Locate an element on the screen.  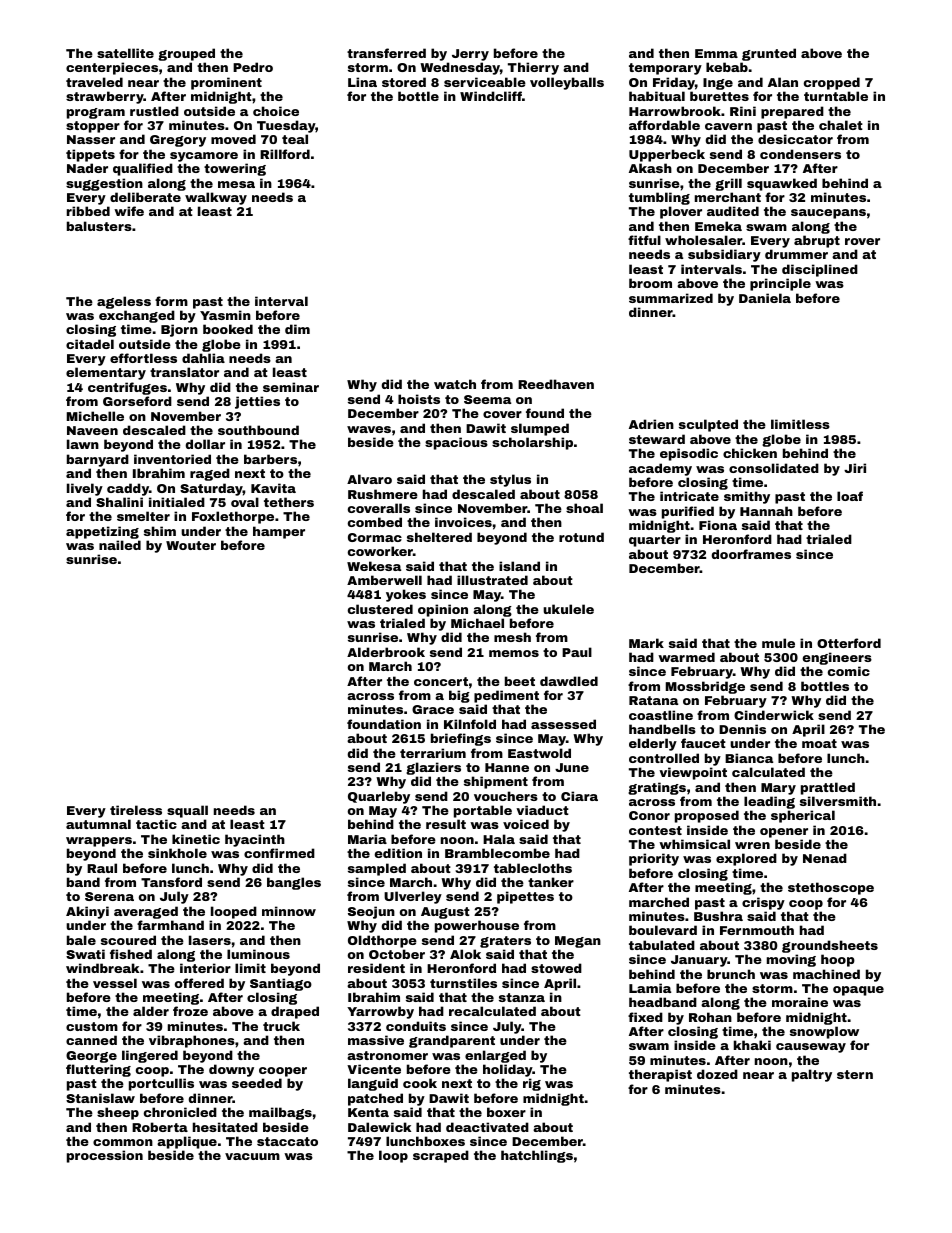
tireless is located at coordinates (136, 810).
